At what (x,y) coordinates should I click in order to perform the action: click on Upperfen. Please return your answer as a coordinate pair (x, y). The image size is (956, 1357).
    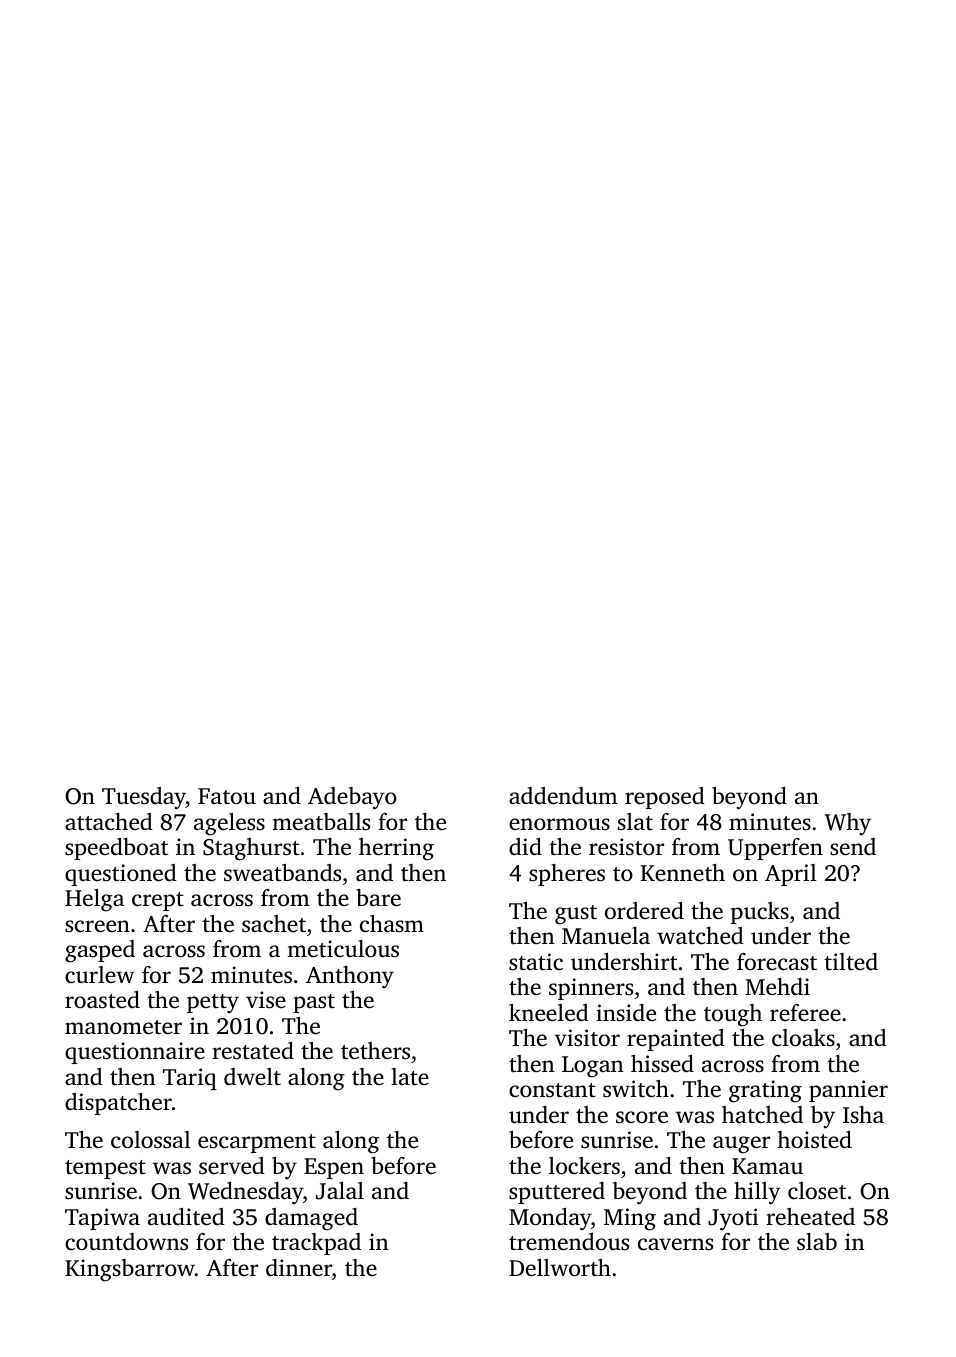
    Looking at the image, I should click on (775, 849).
